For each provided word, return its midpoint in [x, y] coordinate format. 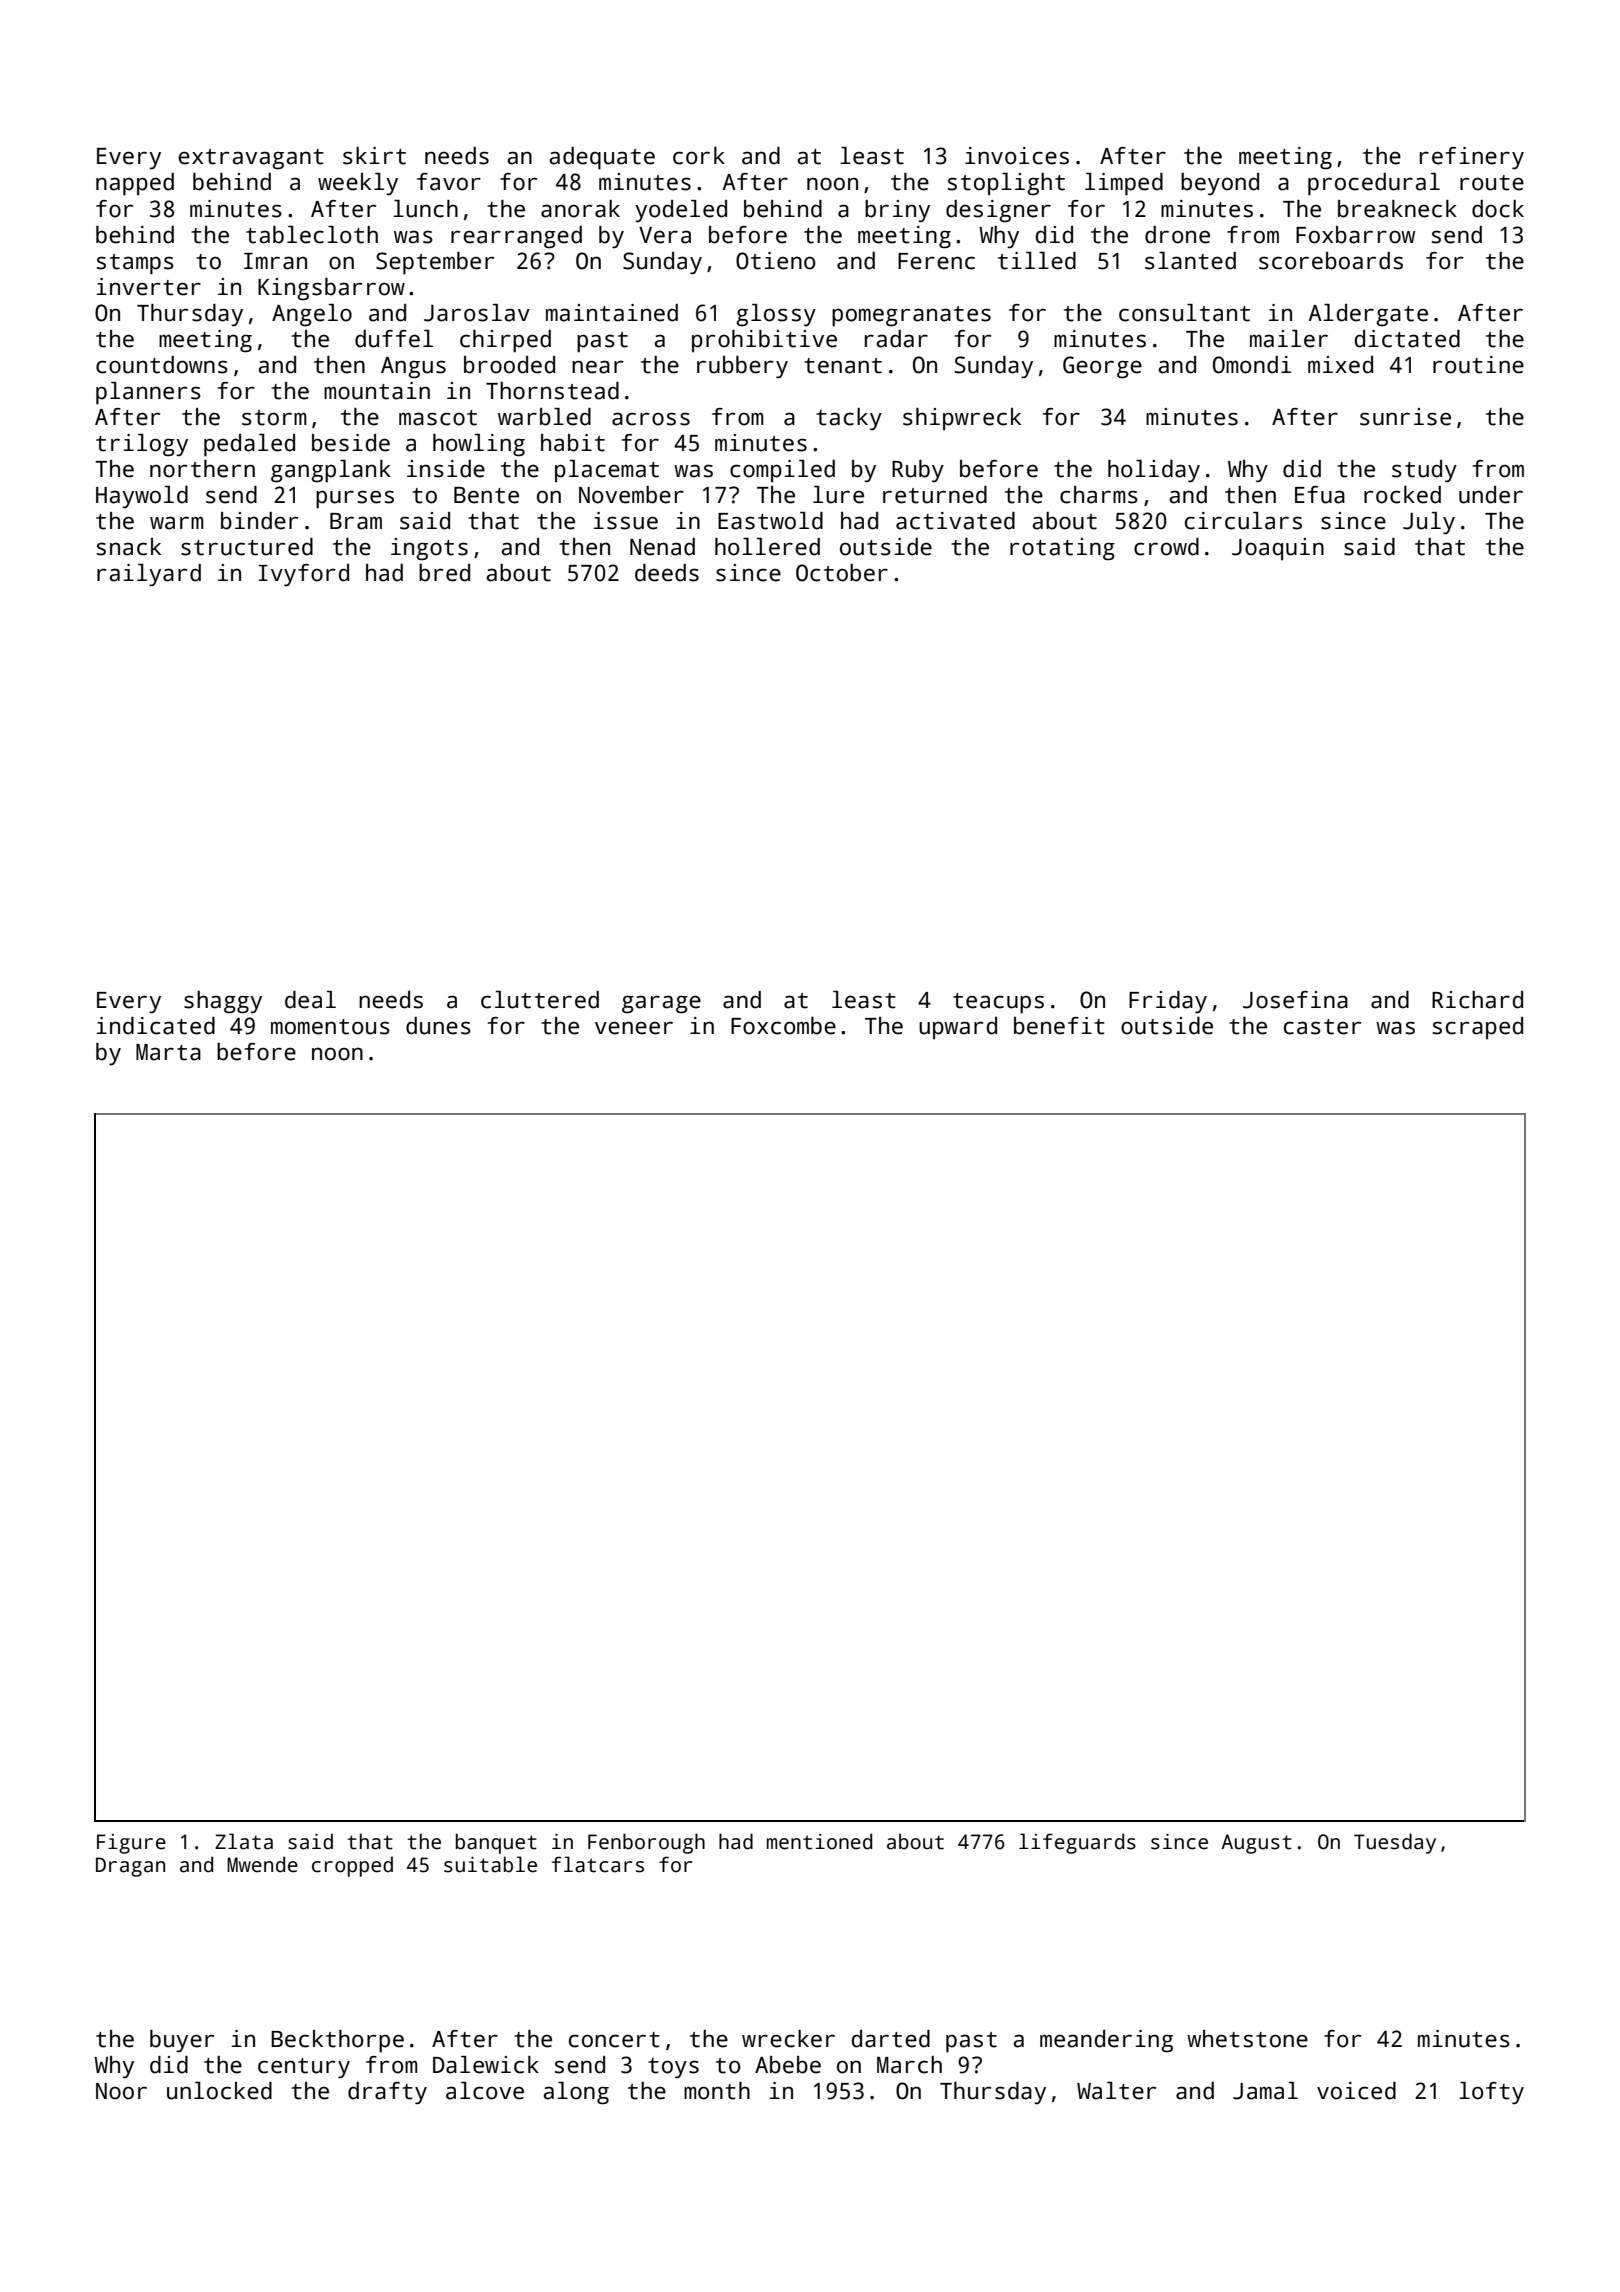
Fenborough [646, 1843]
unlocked [219, 2091]
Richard [1477, 1000]
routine [1478, 365]
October [842, 573]
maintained [612, 313]
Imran [275, 261]
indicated [155, 1026]
